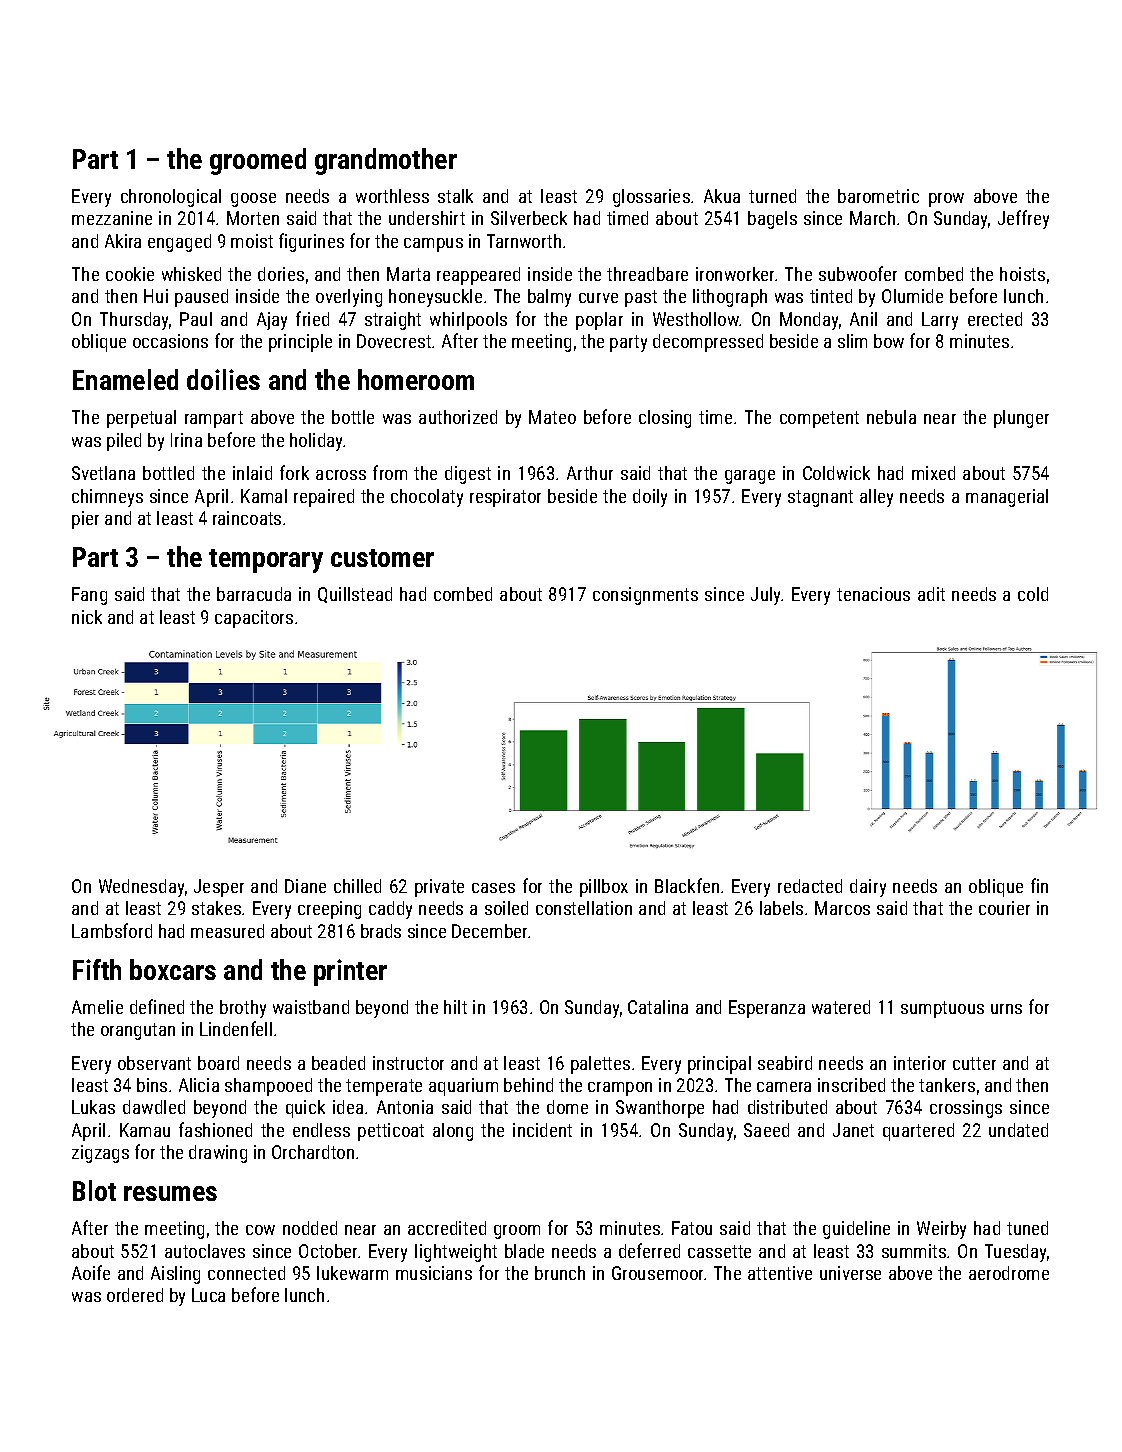 The image size is (1122, 1452). What do you see at coordinates (266, 561) in the document?
I see `temporary` at bounding box center [266, 561].
